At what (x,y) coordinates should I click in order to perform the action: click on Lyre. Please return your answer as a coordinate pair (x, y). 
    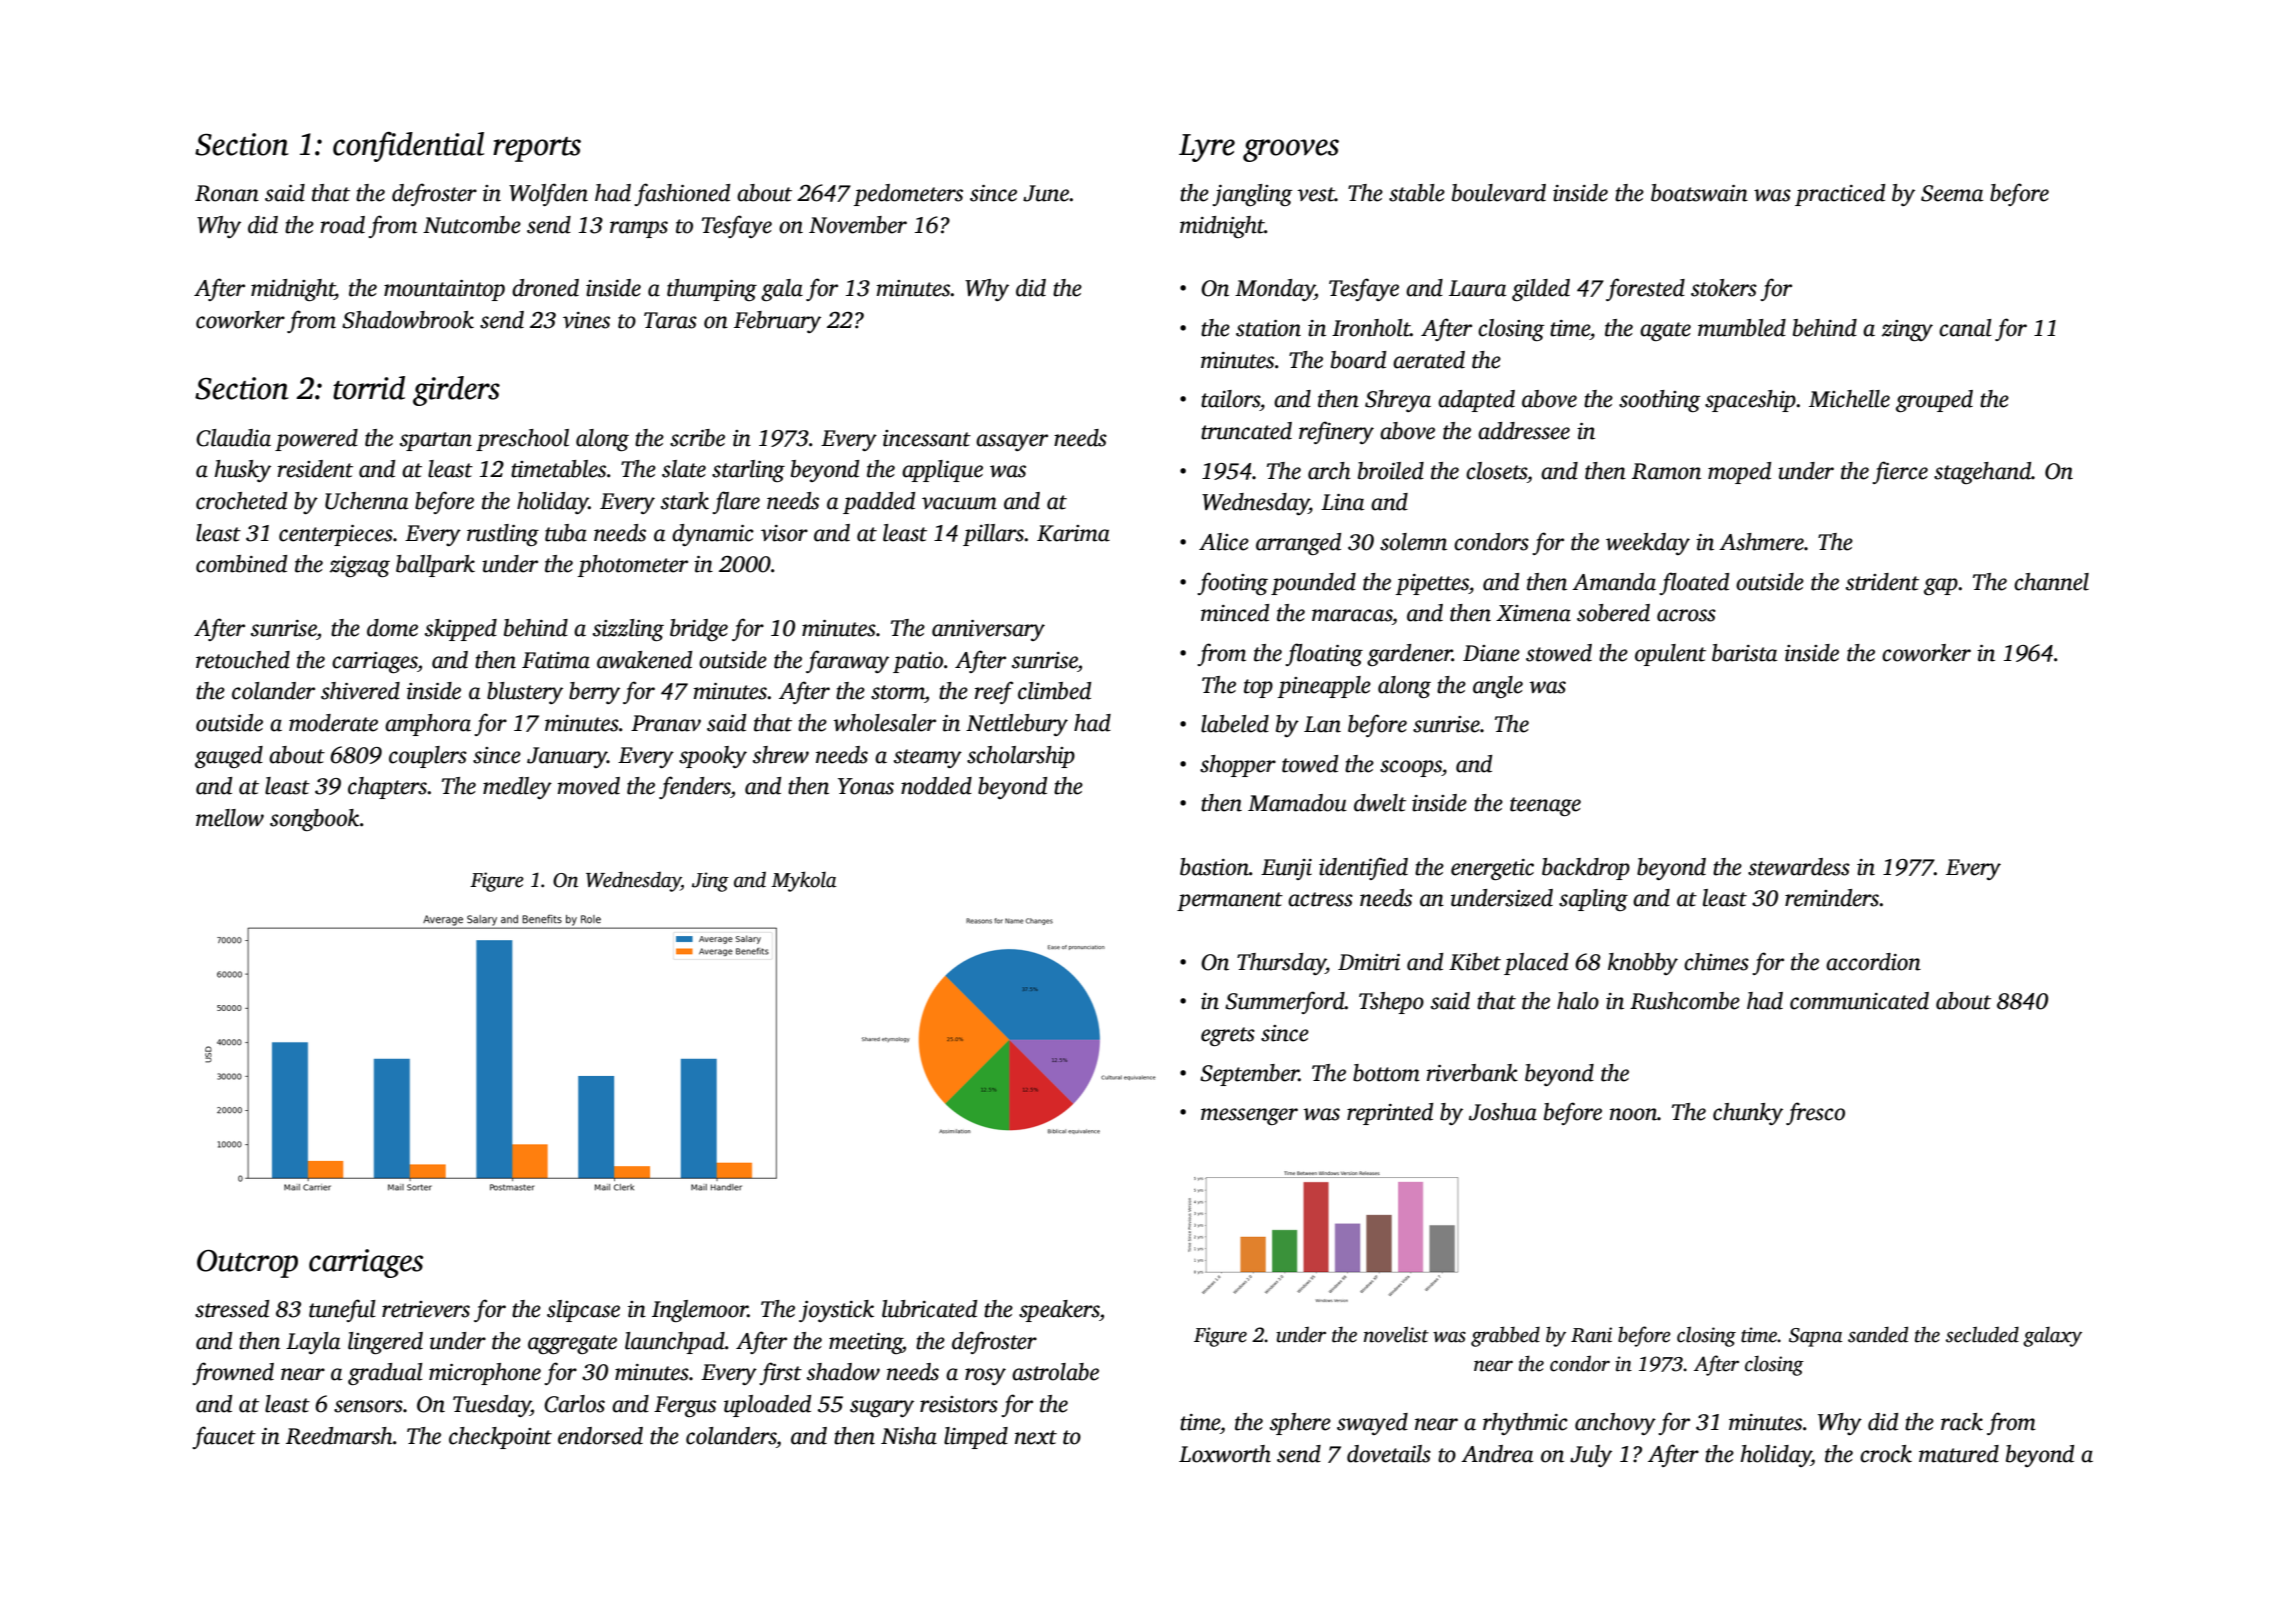
    Looking at the image, I should click on (1207, 148).
